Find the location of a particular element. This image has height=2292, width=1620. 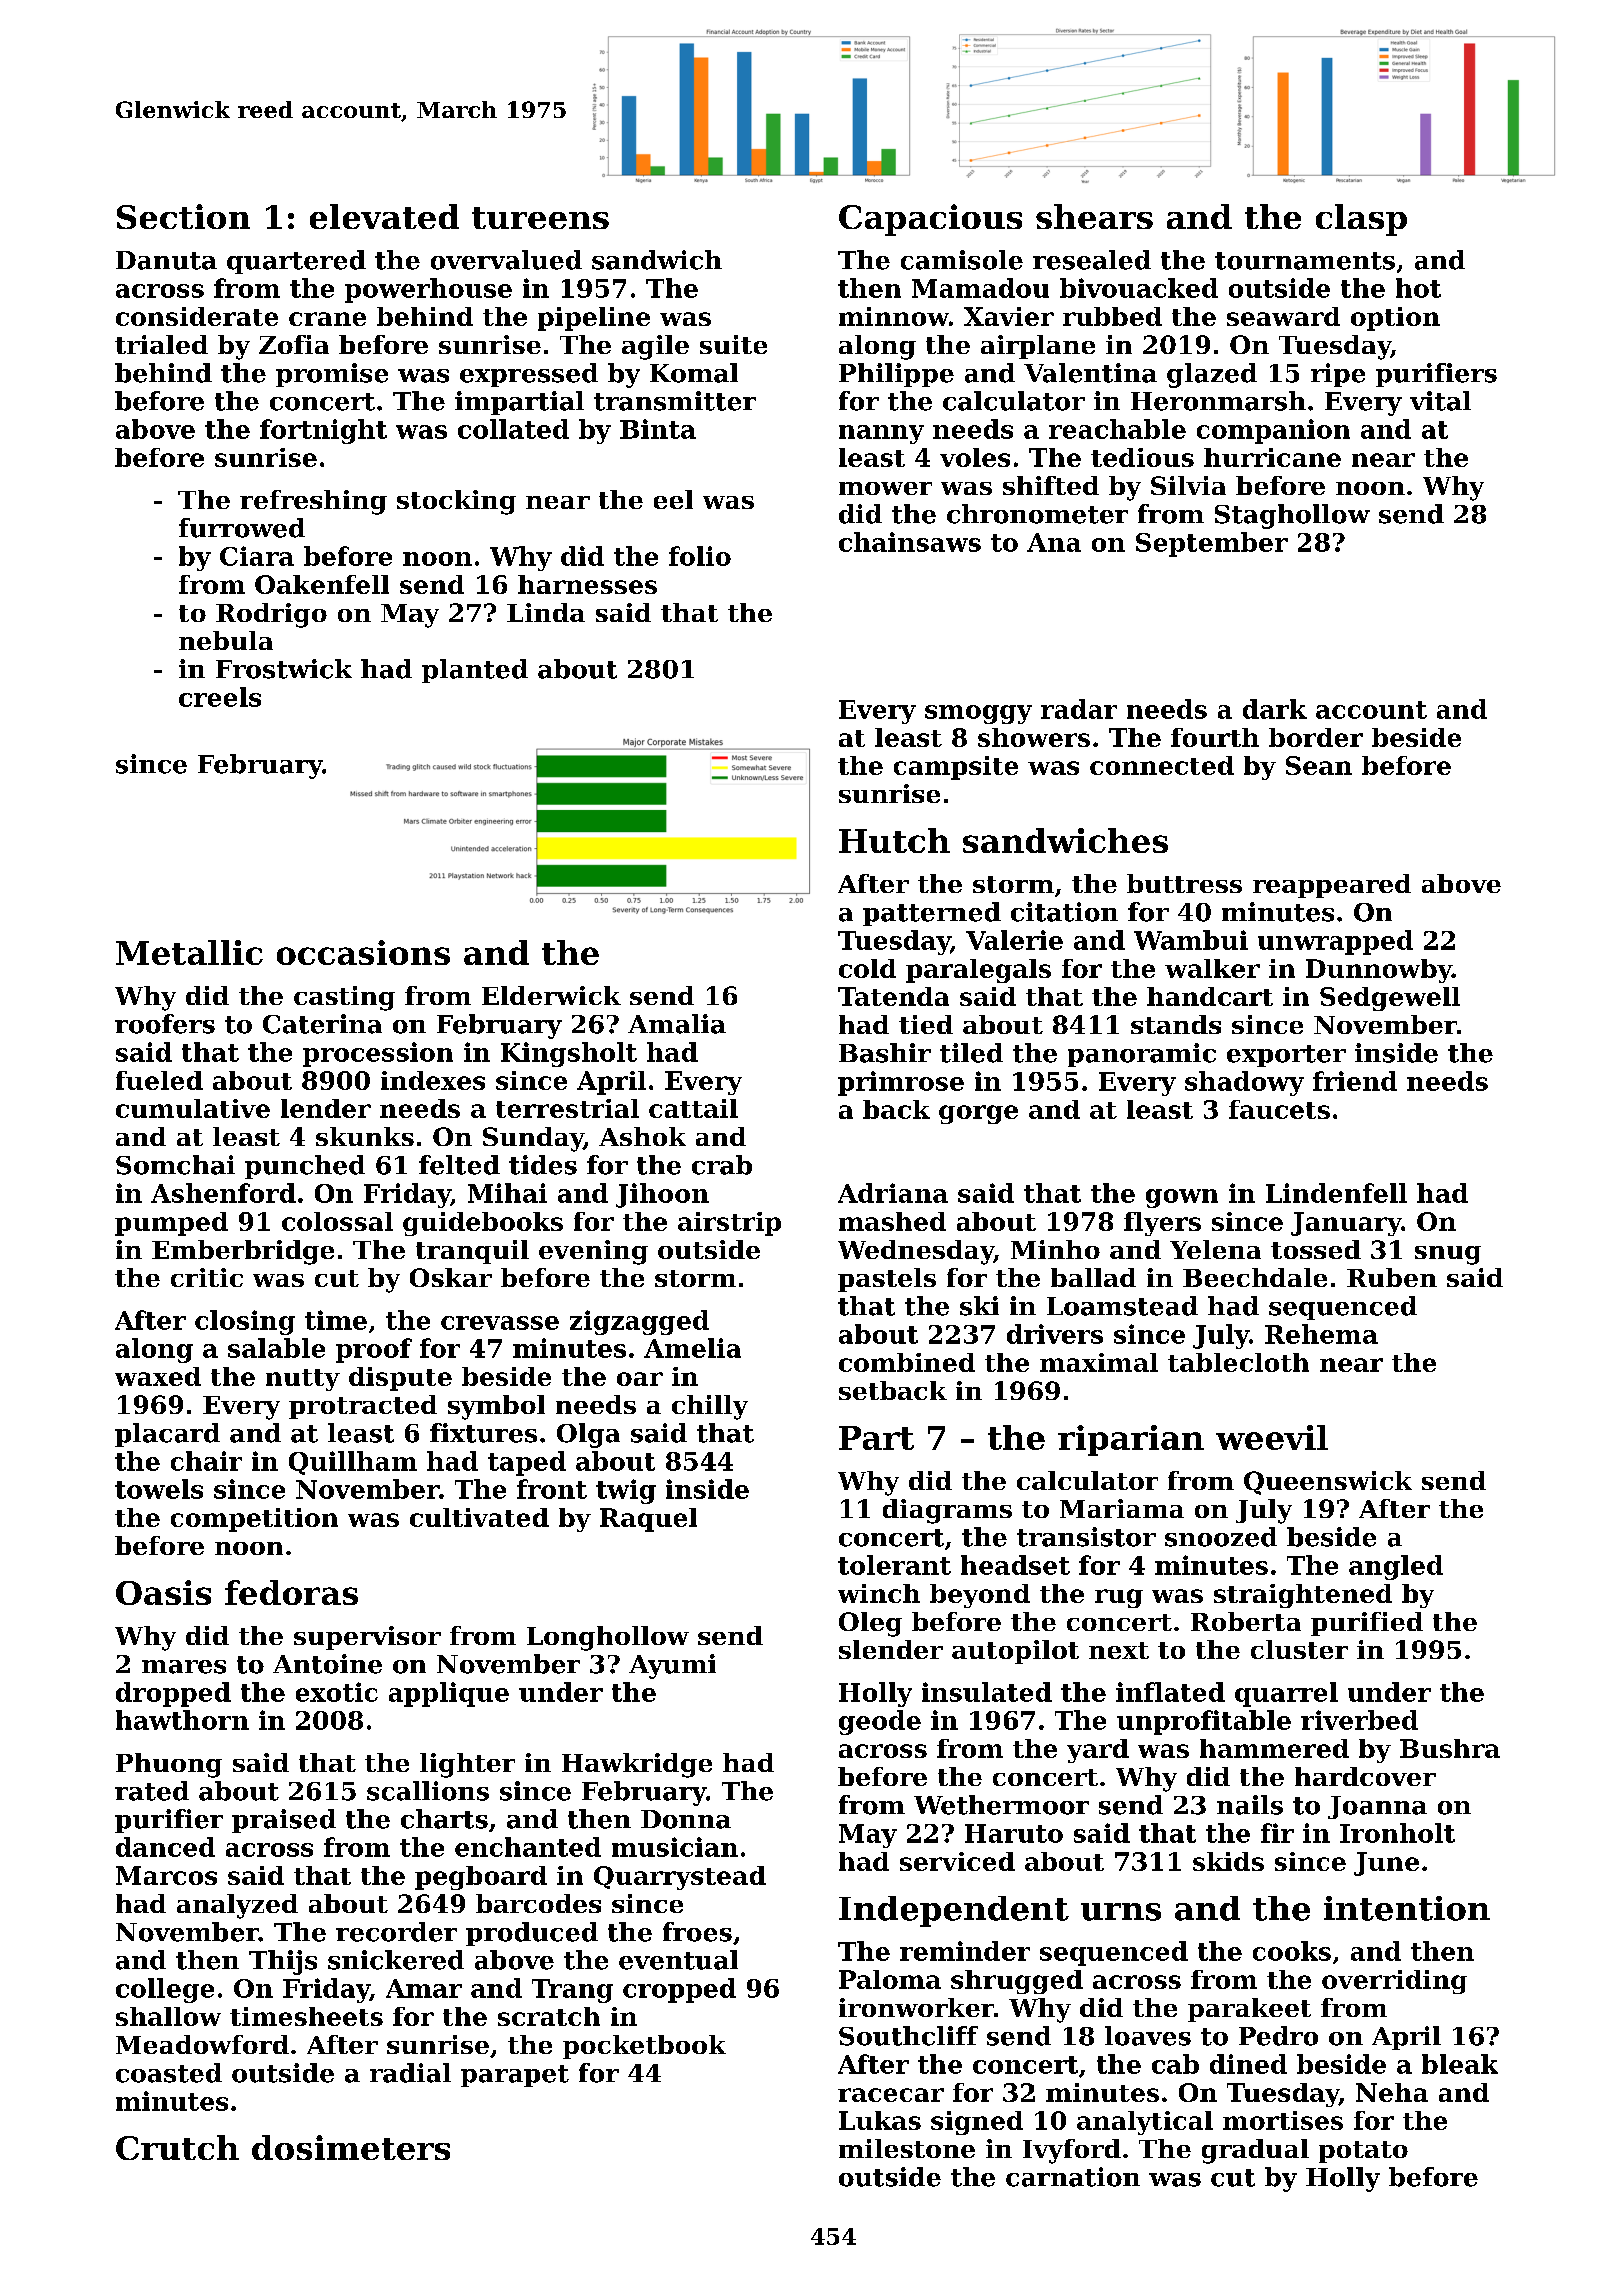

clasp is located at coordinates (1361, 220).
